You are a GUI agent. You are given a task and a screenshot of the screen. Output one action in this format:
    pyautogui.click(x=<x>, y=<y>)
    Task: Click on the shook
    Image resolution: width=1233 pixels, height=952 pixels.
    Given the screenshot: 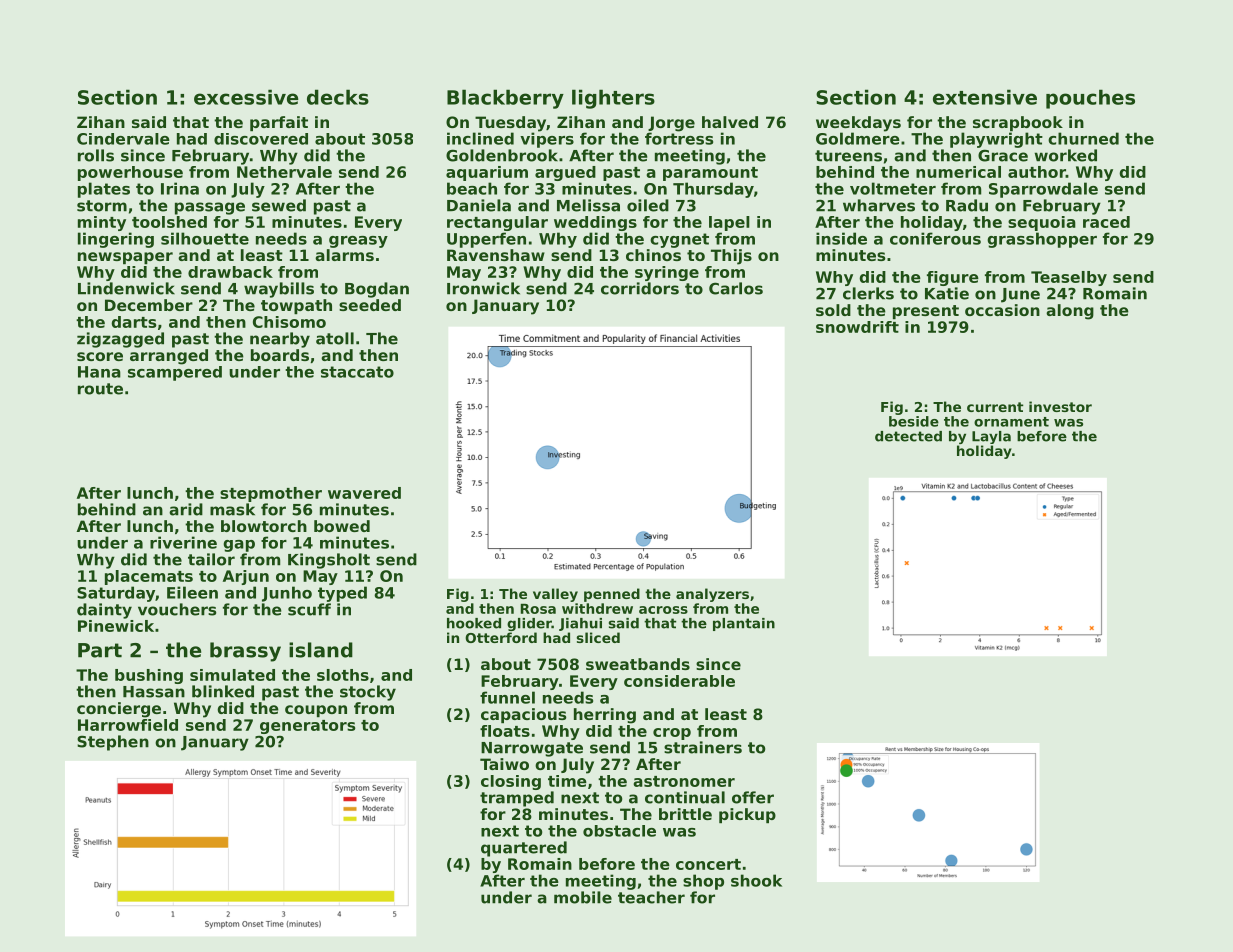 What is the action you would take?
    pyautogui.click(x=756, y=880)
